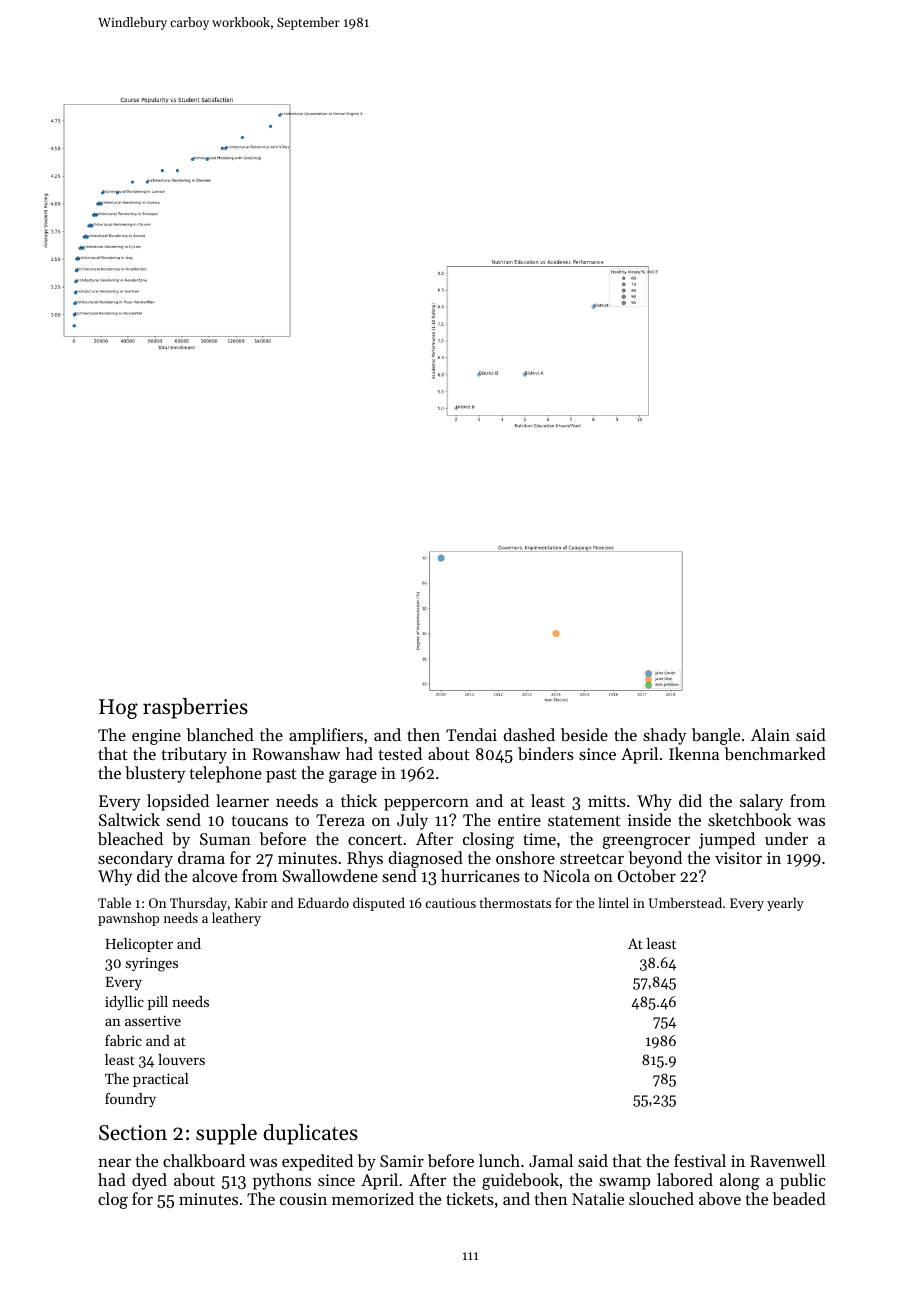 The image size is (924, 1314). Describe the element at coordinates (118, 709) in the screenshot. I see `Hog` at that location.
